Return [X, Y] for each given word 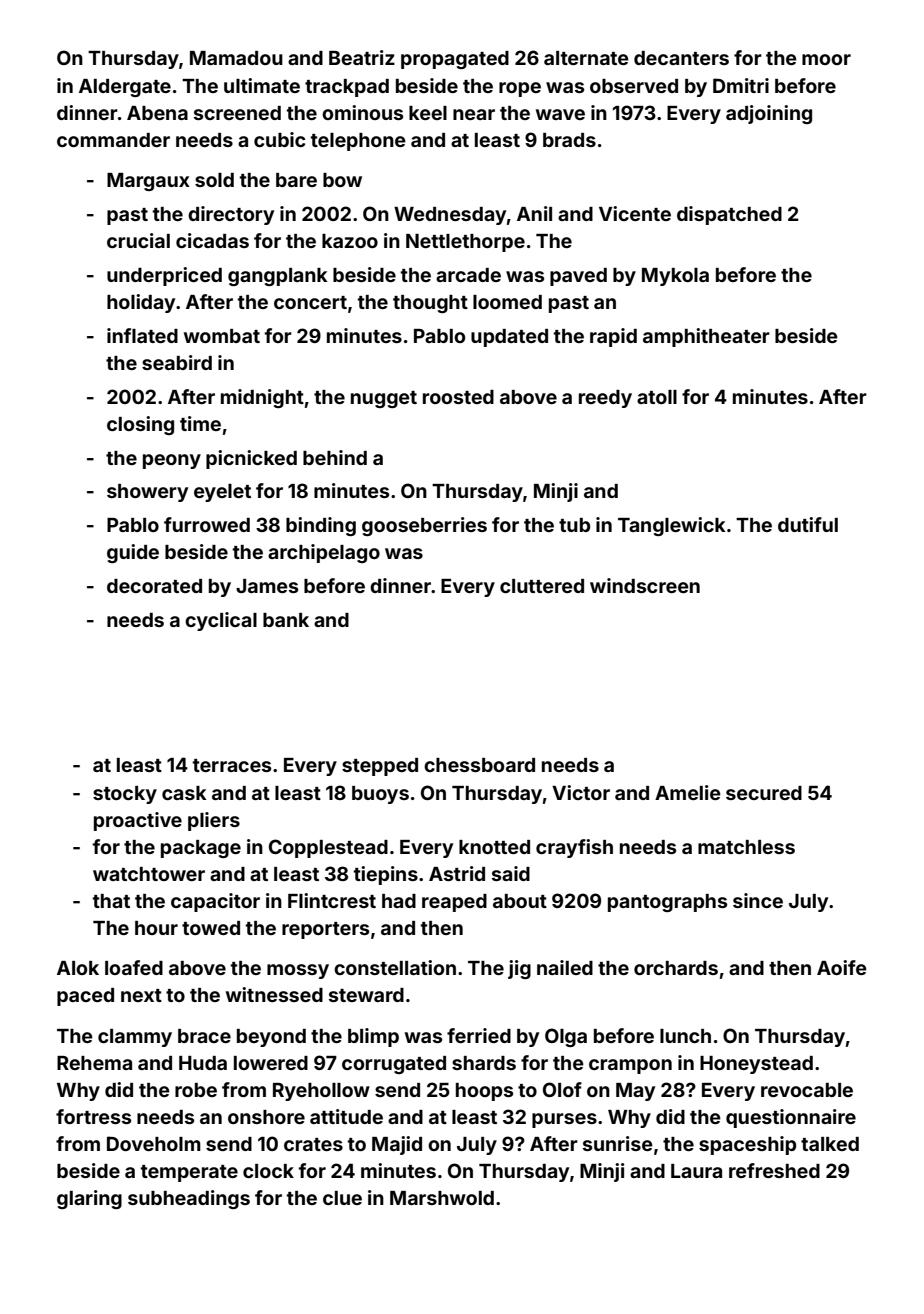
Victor [581, 792]
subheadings [189, 1199]
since [758, 900]
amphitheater [706, 337]
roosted [458, 397]
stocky [125, 795]
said [511, 873]
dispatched [729, 215]
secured [764, 793]
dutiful [808, 524]
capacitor [215, 902]
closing [140, 425]
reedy [605, 399]
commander [113, 140]
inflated [142, 335]
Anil [534, 213]
